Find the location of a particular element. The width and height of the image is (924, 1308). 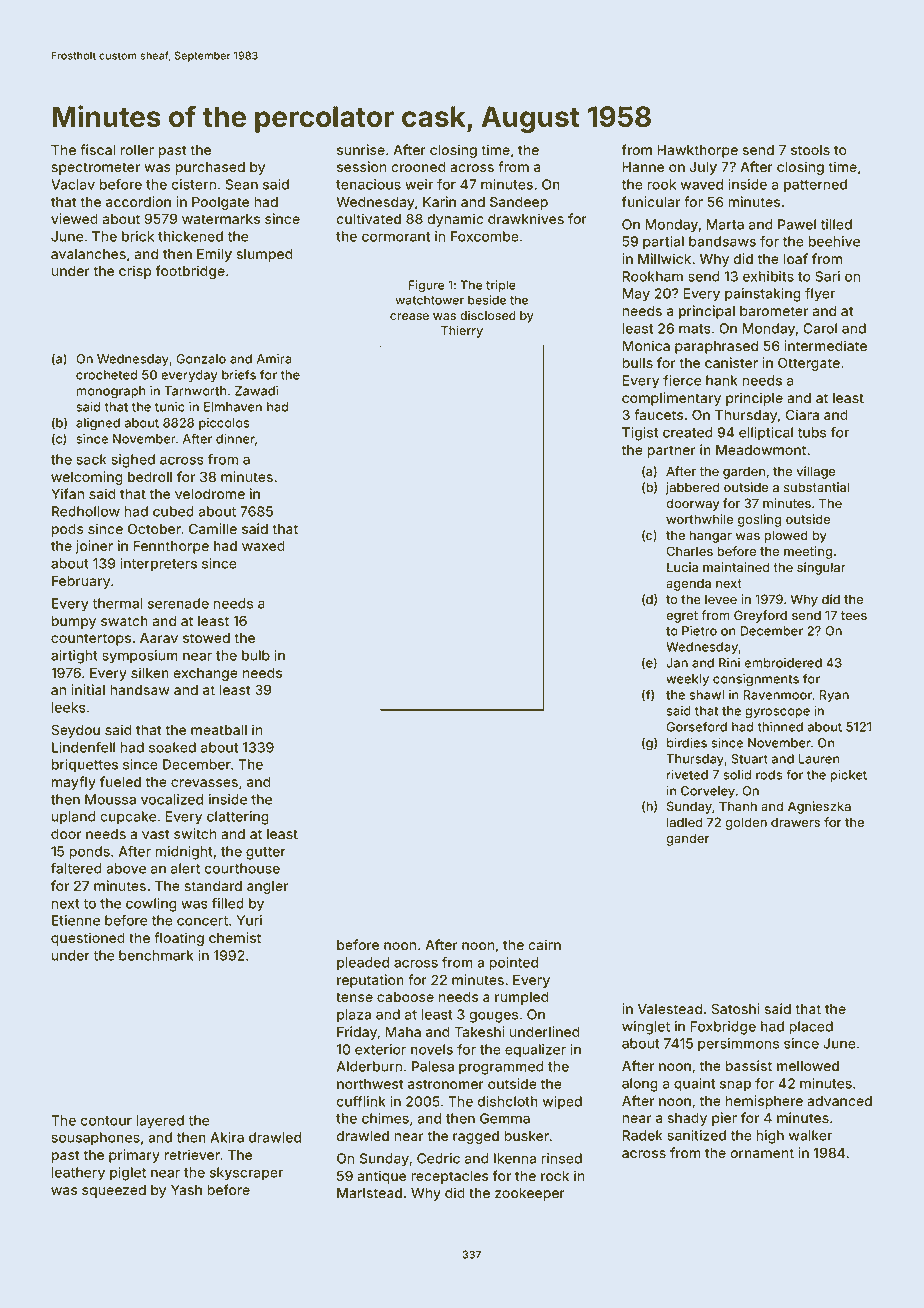

meeting is located at coordinates (808, 552).
